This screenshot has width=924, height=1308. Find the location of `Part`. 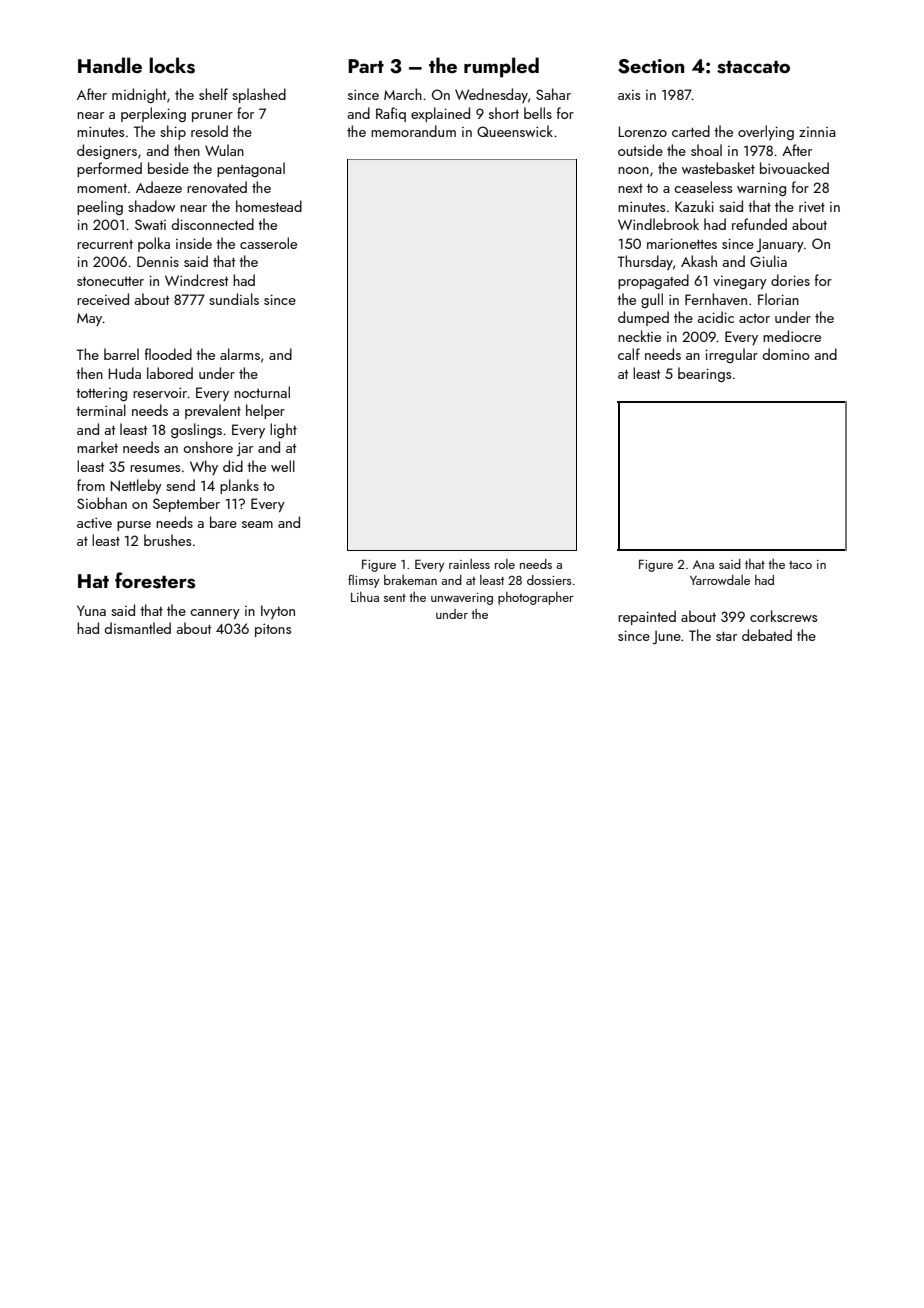

Part is located at coordinates (366, 66).
